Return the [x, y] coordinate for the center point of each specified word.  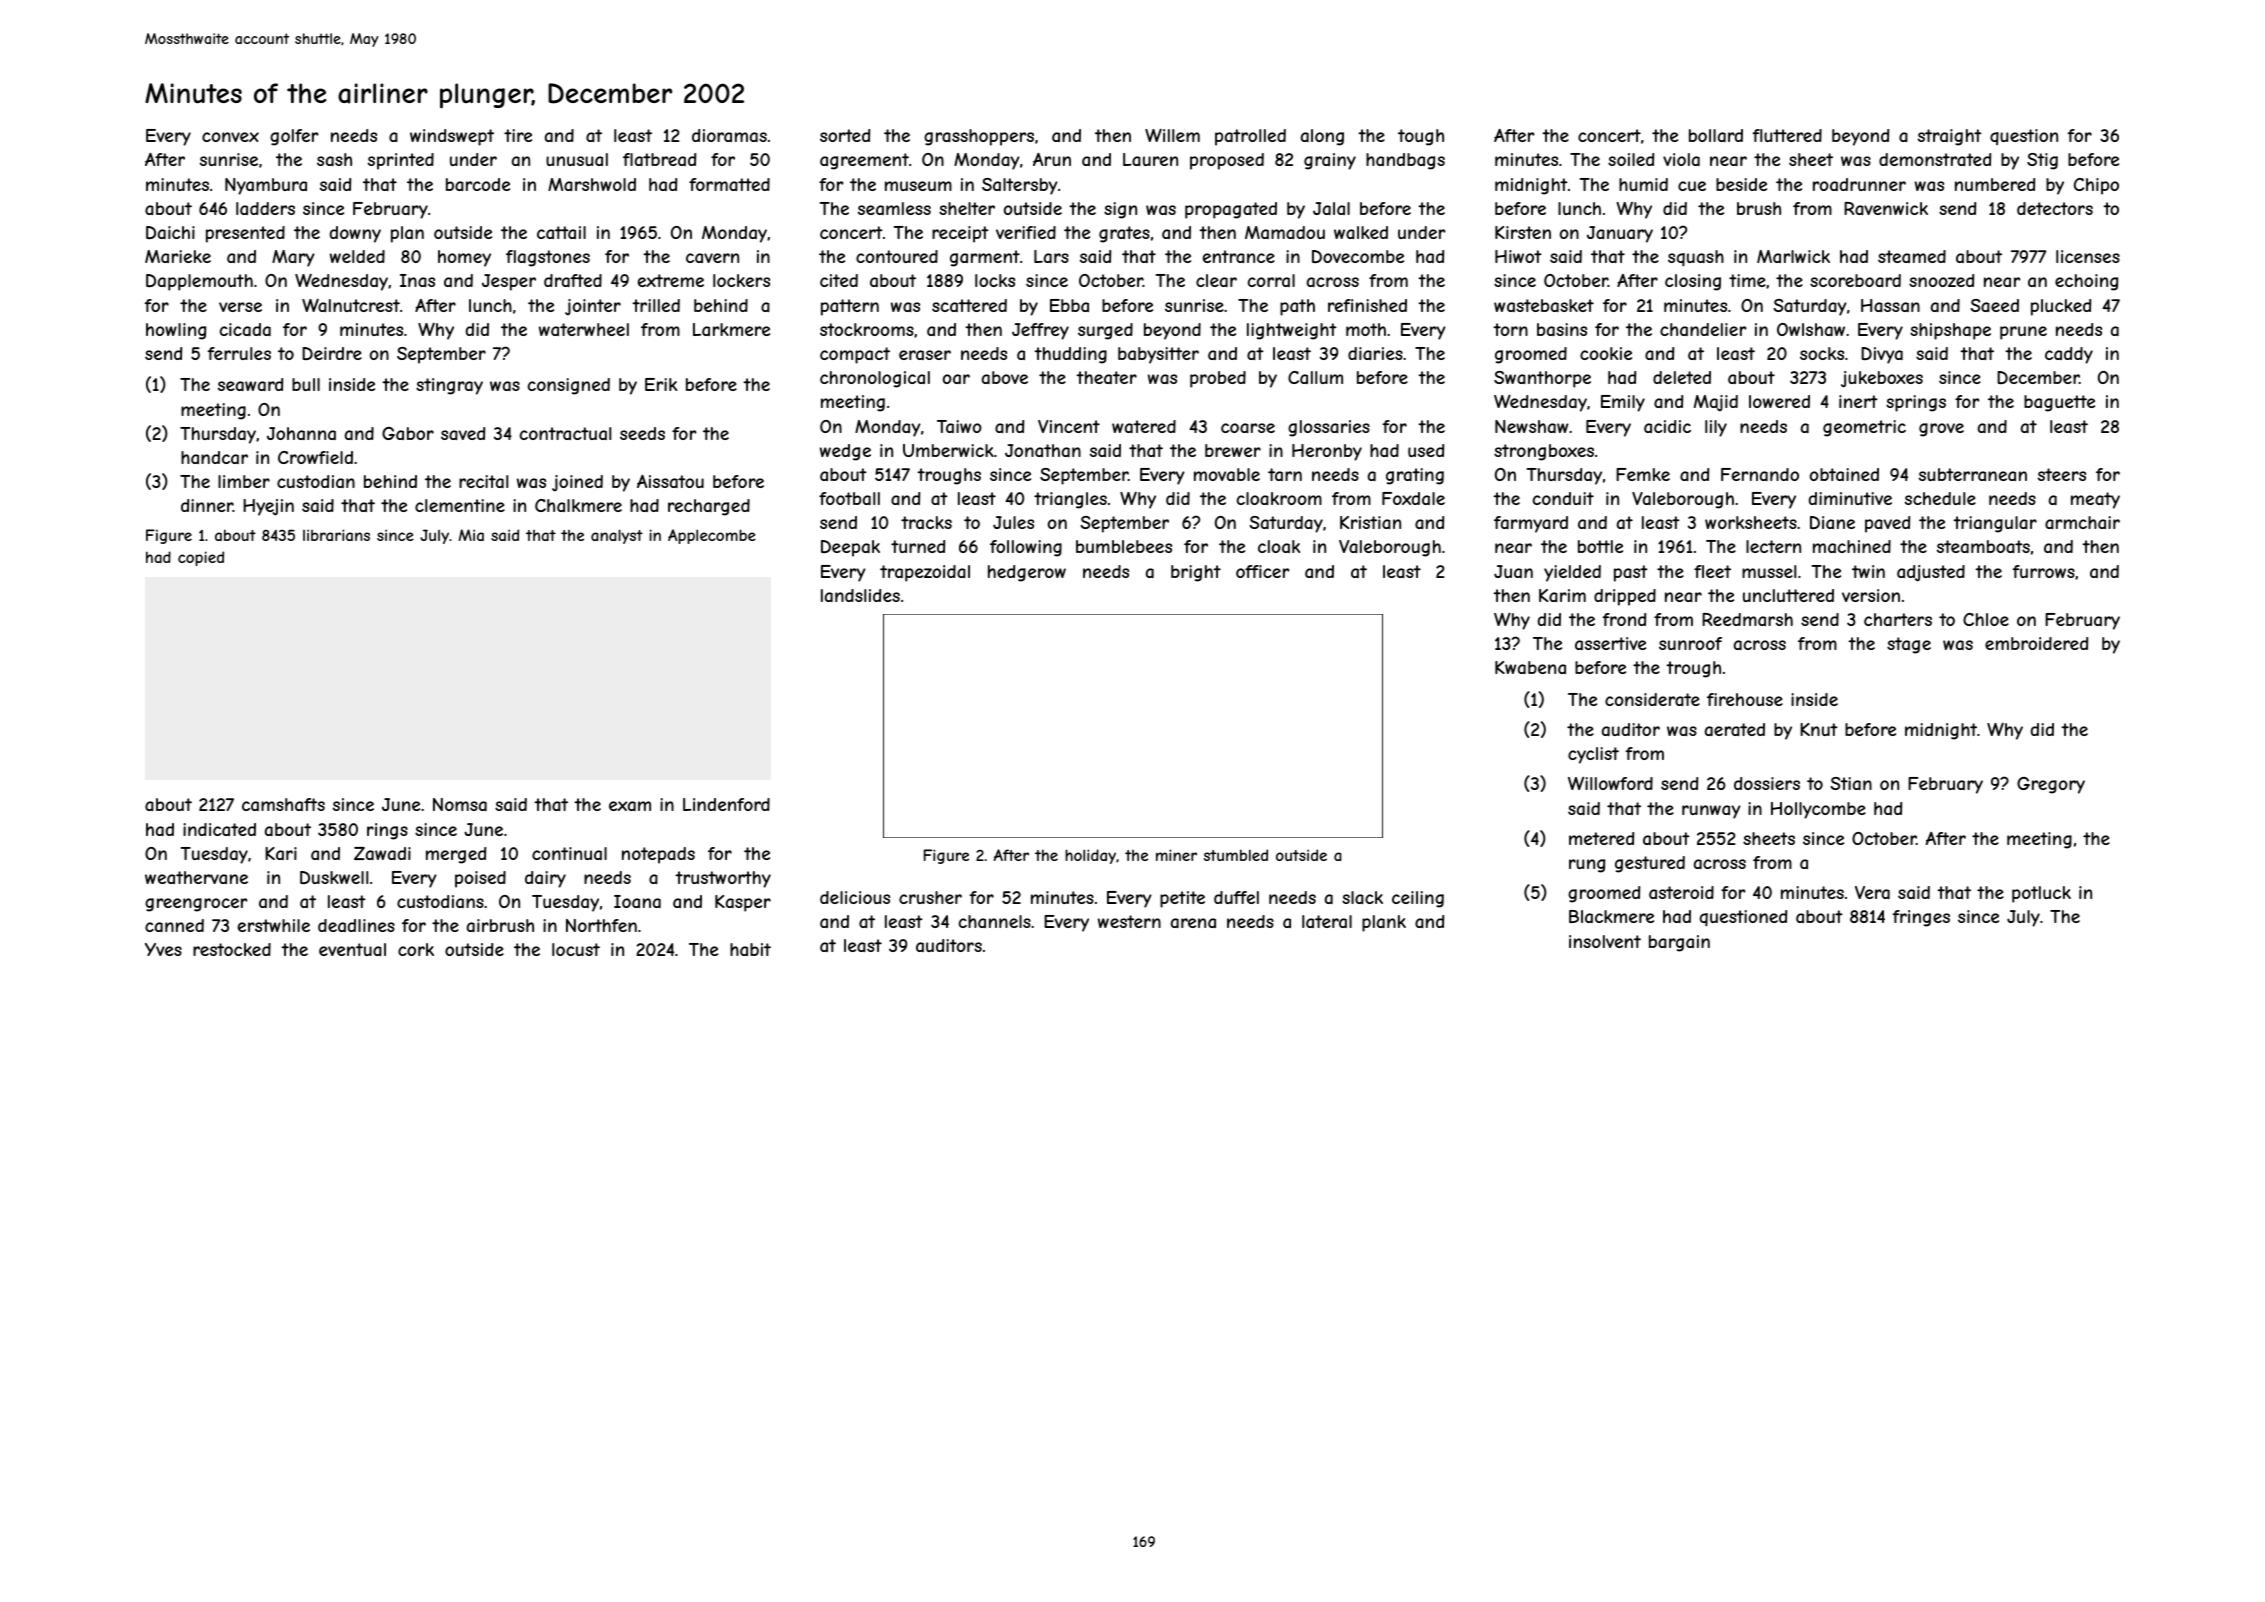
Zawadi [382, 853]
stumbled [1236, 855]
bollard [1716, 135]
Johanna [301, 433]
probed [1218, 379]
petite [1182, 899]
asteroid [1681, 892]
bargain [1679, 943]
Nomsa [460, 804]
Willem [1172, 135]
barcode [478, 184]
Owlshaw [1811, 329]
